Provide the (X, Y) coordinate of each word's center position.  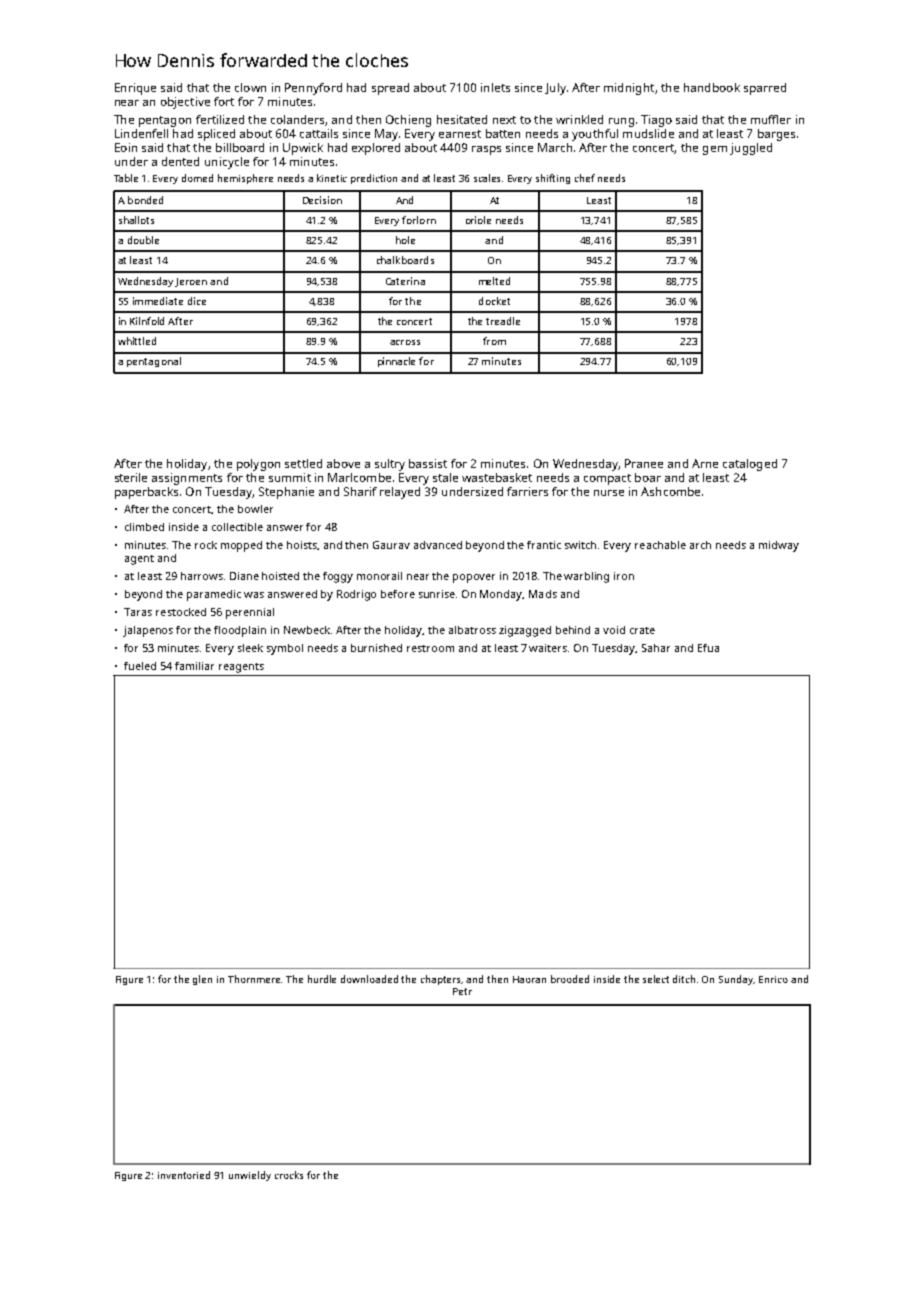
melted (494, 281)
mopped (241, 546)
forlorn (419, 220)
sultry (390, 465)
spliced (216, 135)
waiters (548, 648)
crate (642, 630)
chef (585, 178)
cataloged (750, 465)
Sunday (736, 980)
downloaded (369, 979)
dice (197, 301)
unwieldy (250, 1176)
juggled (751, 149)
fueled (140, 666)
